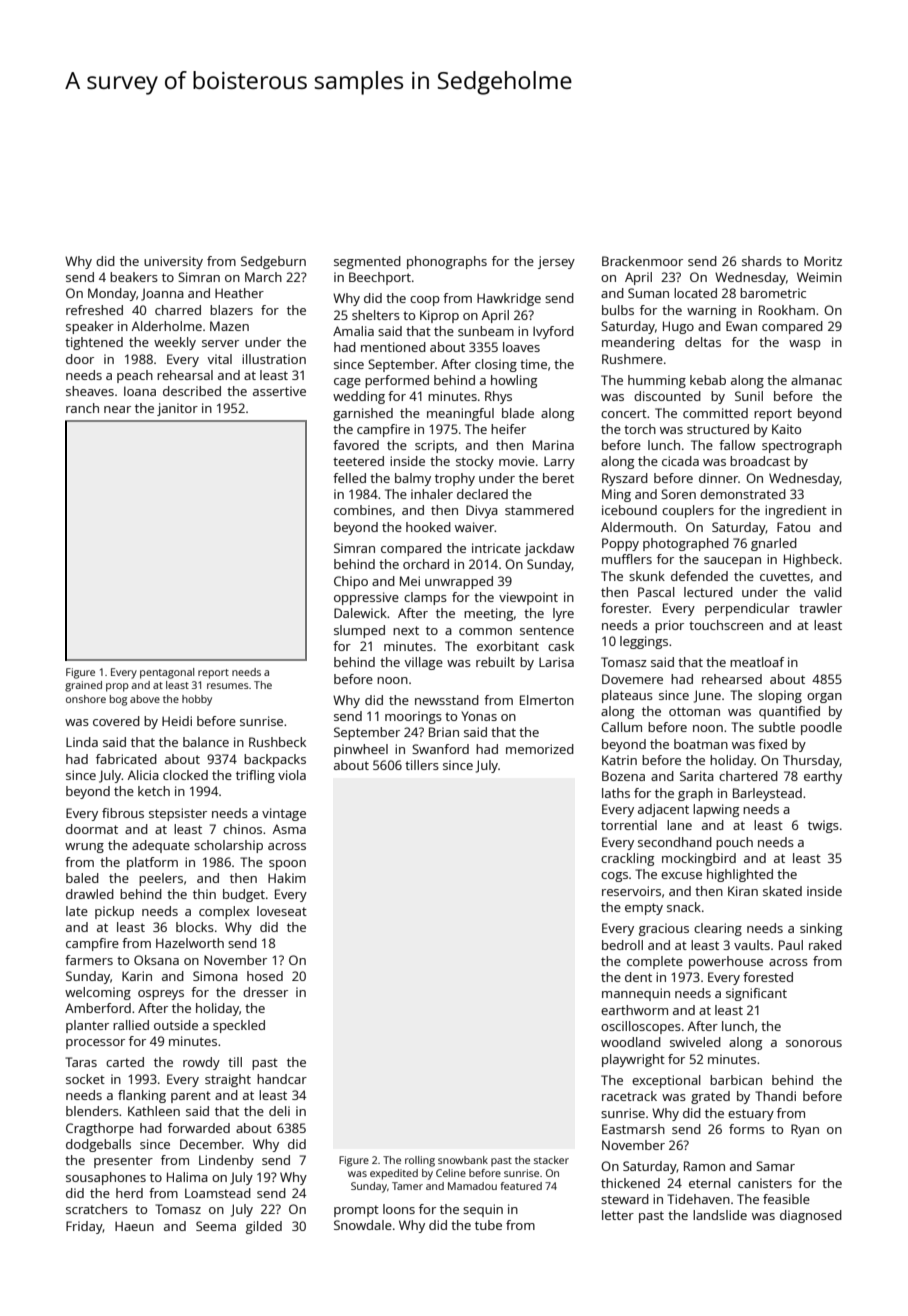 The width and height of the page is (908, 1316). I want to click on inhaler, so click(432, 494).
